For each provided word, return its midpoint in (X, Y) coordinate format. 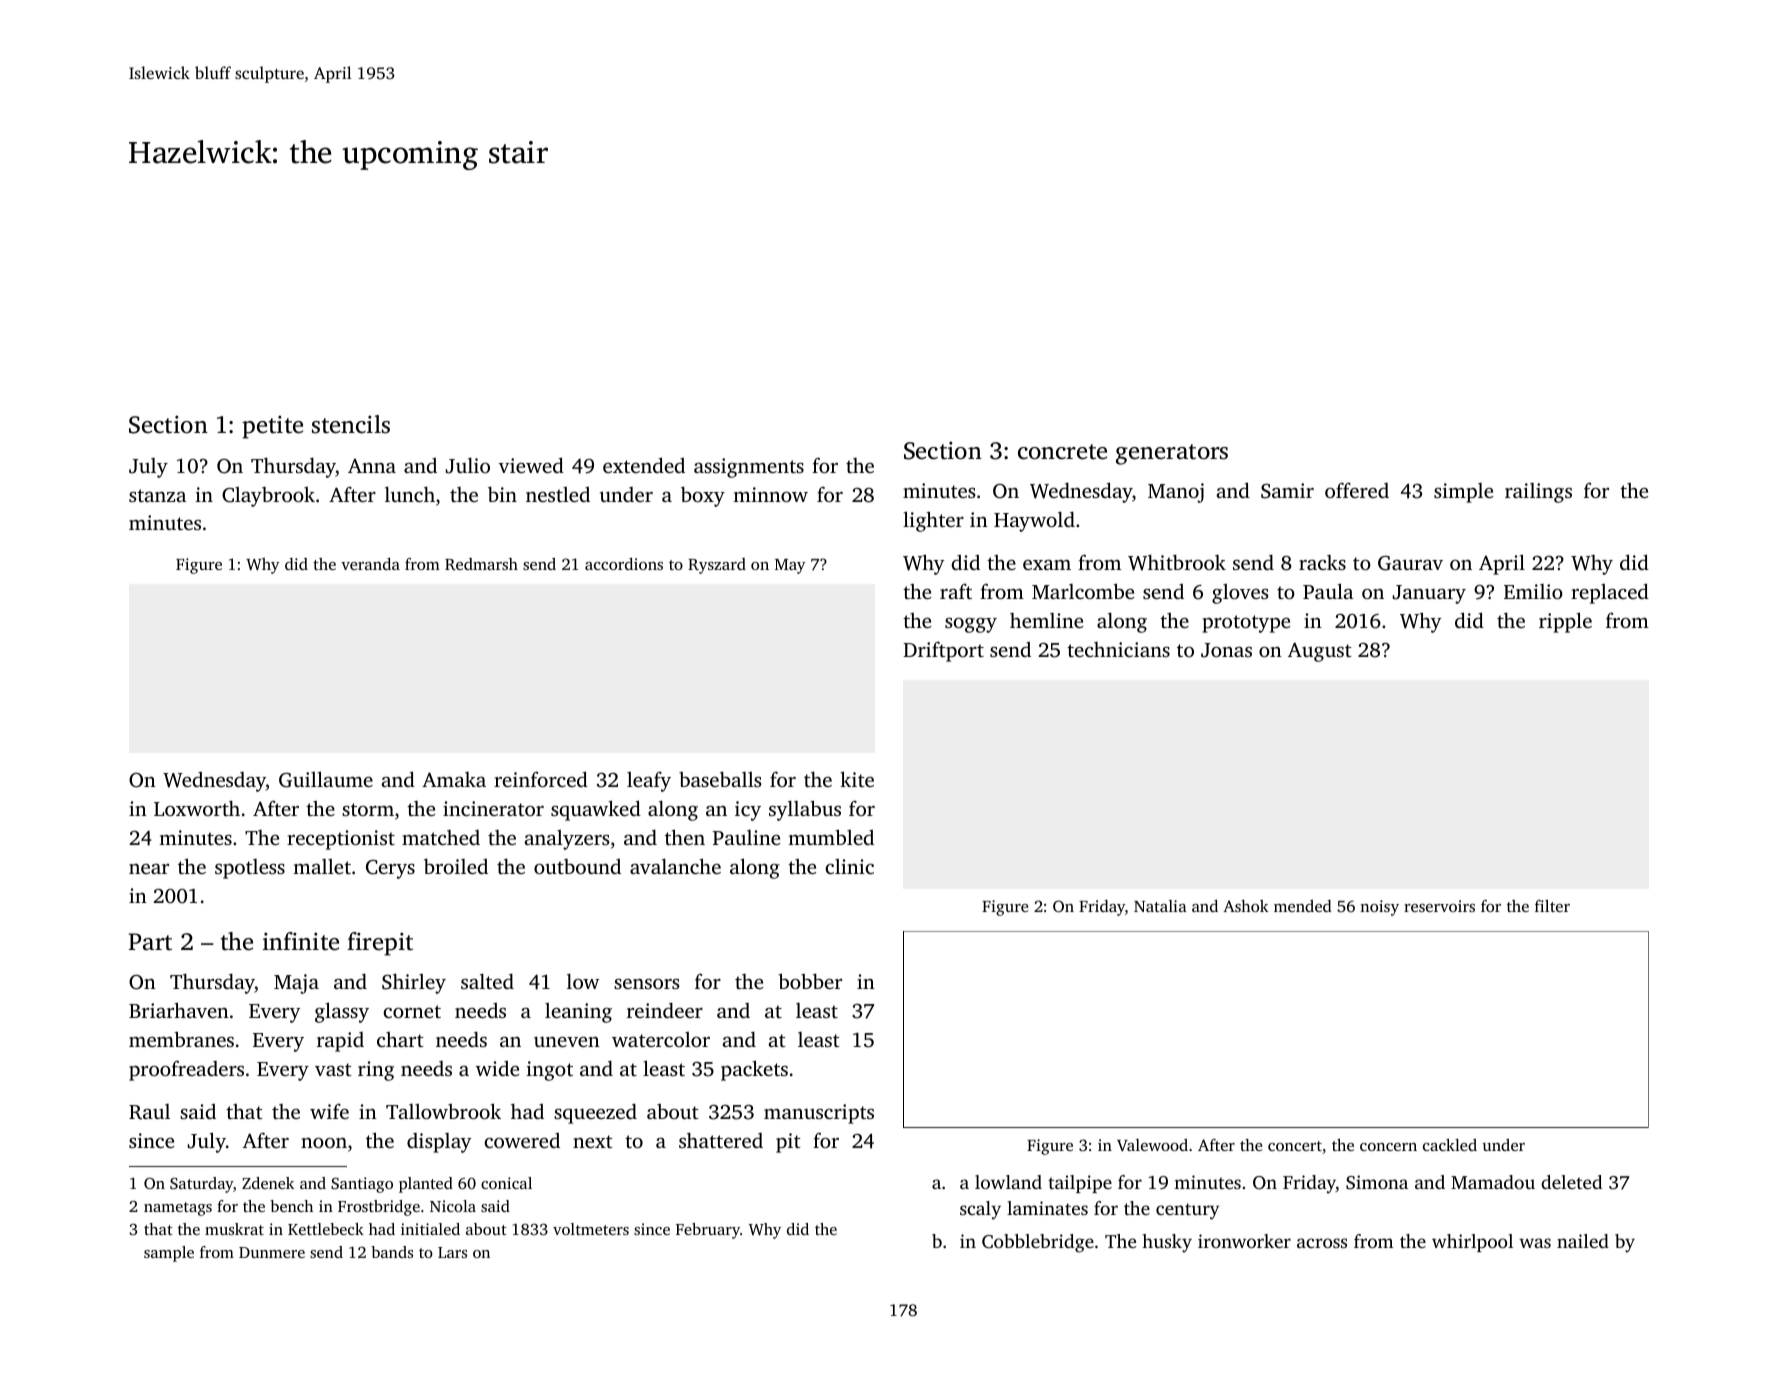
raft (956, 591)
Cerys (390, 869)
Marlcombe (1083, 591)
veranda (370, 564)
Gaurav (1410, 563)
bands (392, 1252)
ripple (1565, 622)
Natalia (1160, 906)
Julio (468, 465)
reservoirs (1439, 906)
